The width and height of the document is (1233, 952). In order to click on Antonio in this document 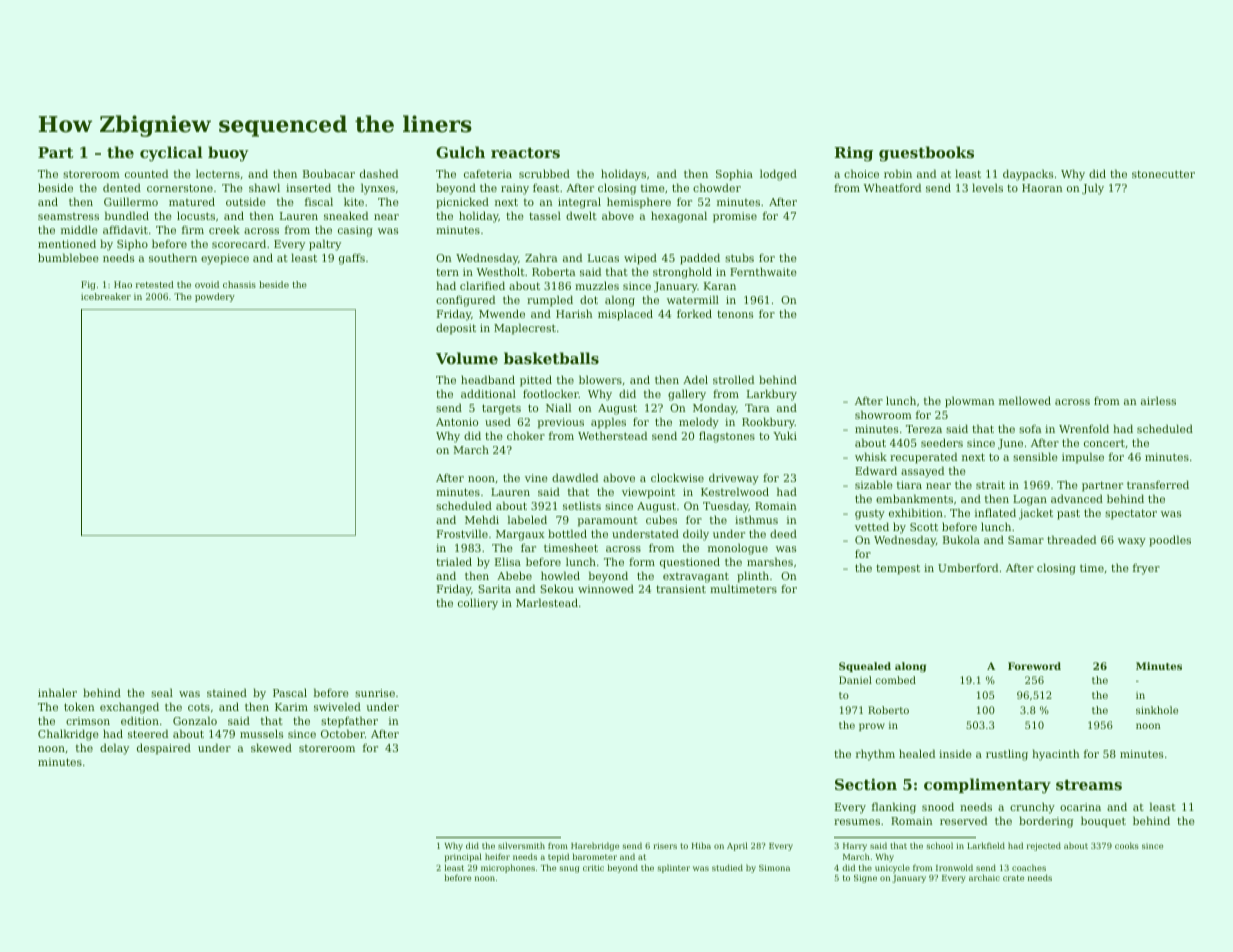, I will do `click(457, 422)`.
